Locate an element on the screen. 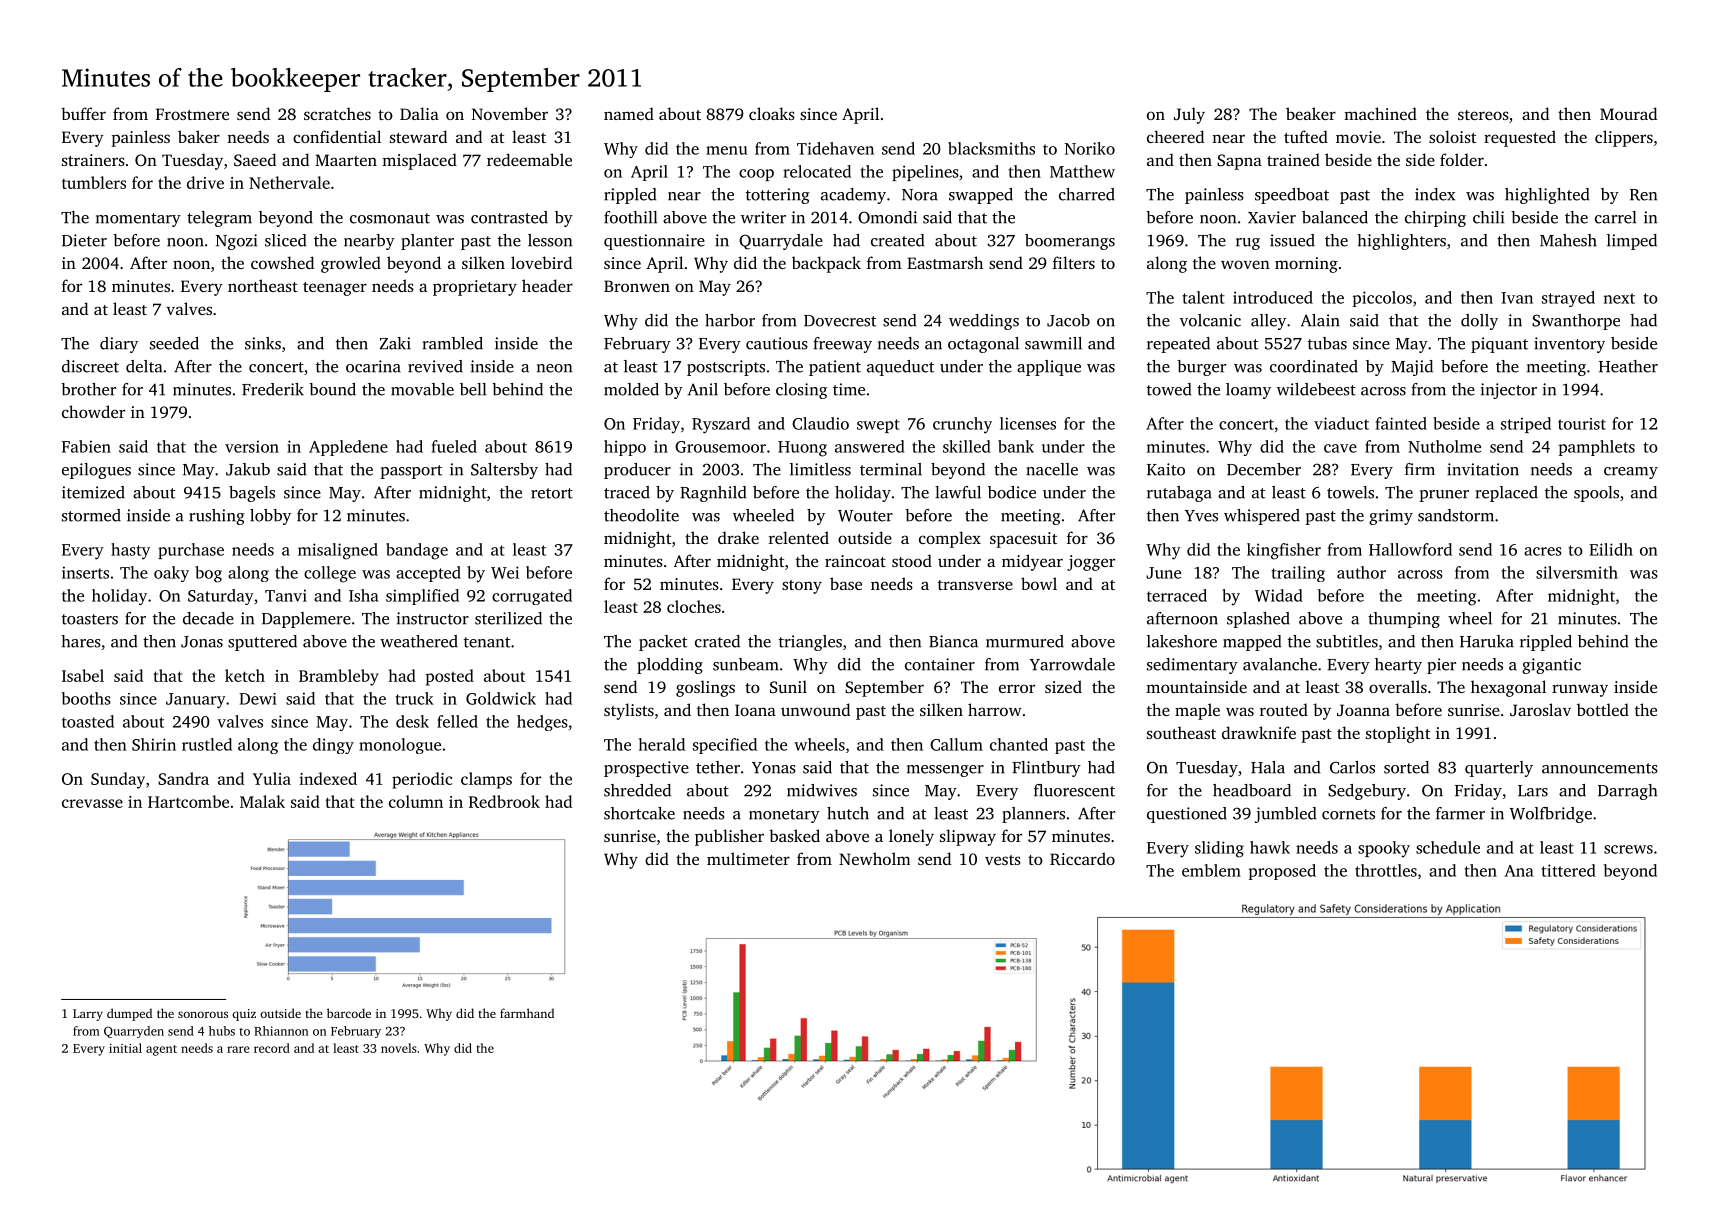  farmhand is located at coordinates (527, 1013).
